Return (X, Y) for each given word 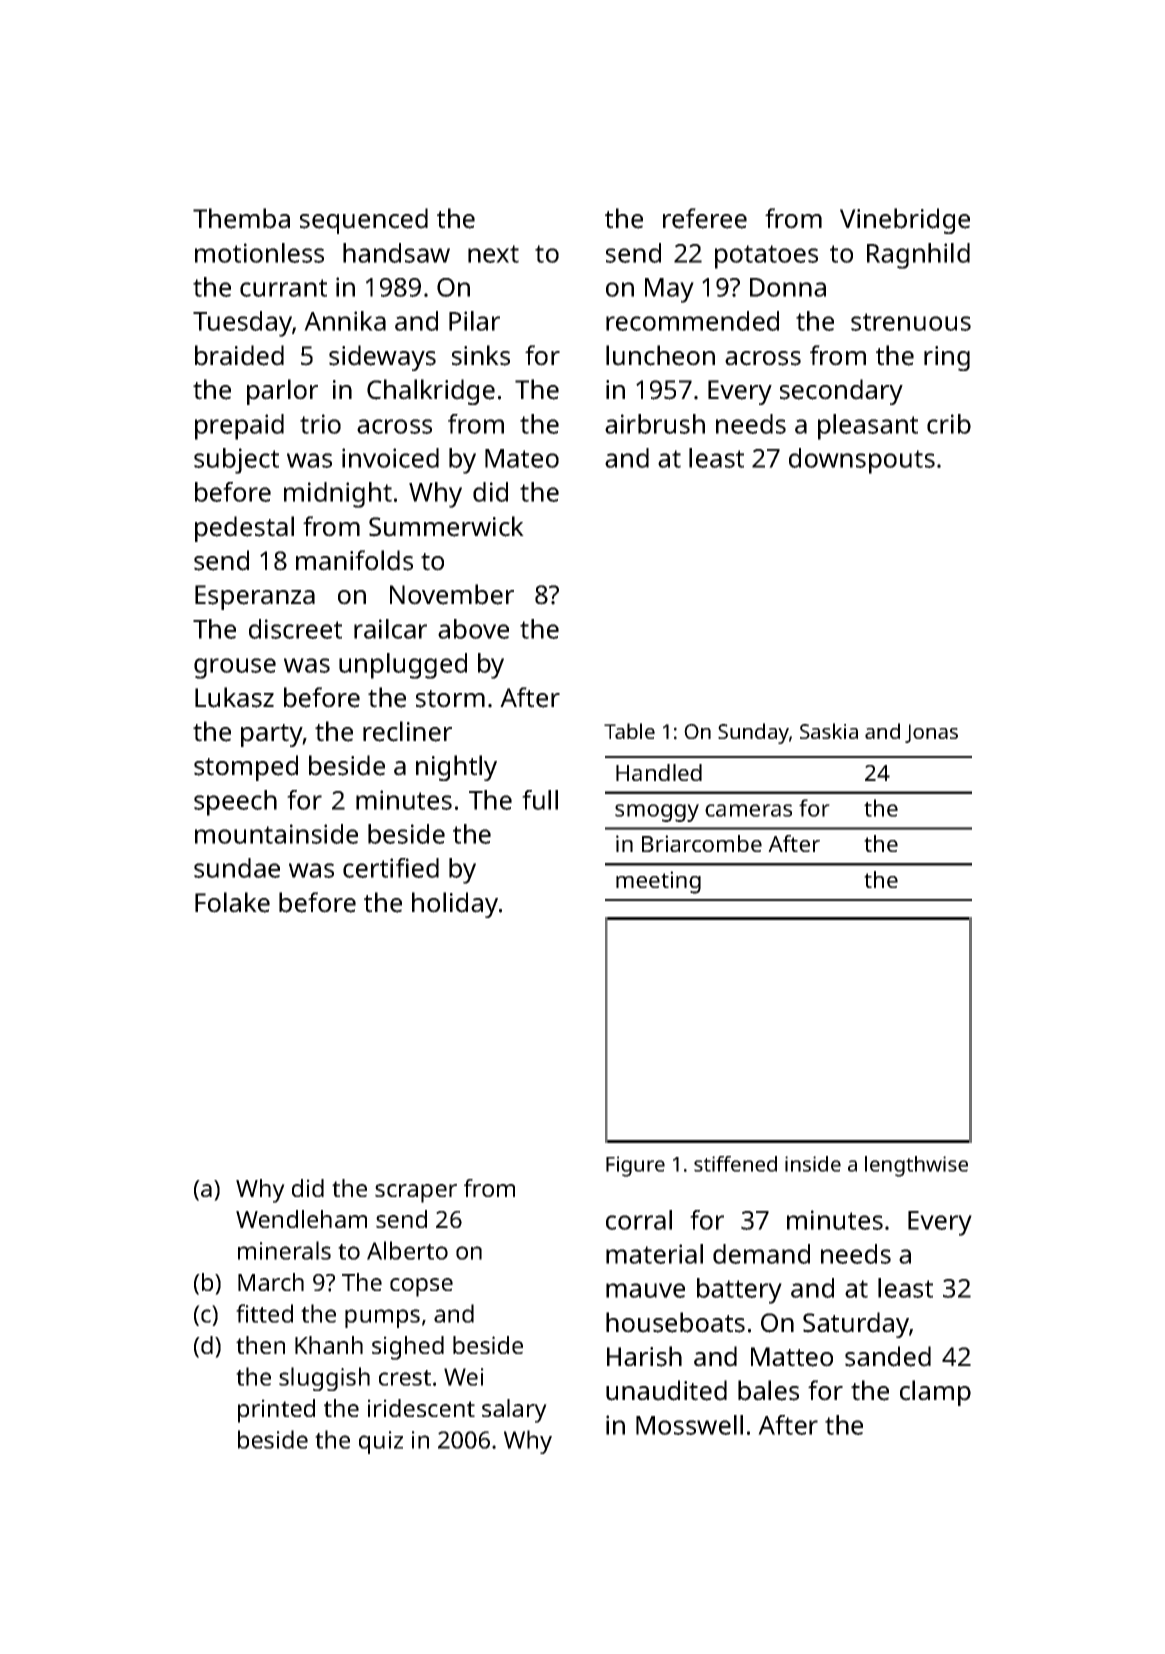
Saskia (829, 731)
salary (514, 1411)
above (473, 629)
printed (276, 1411)
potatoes (766, 257)
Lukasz (234, 697)
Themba (241, 218)
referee (705, 218)
